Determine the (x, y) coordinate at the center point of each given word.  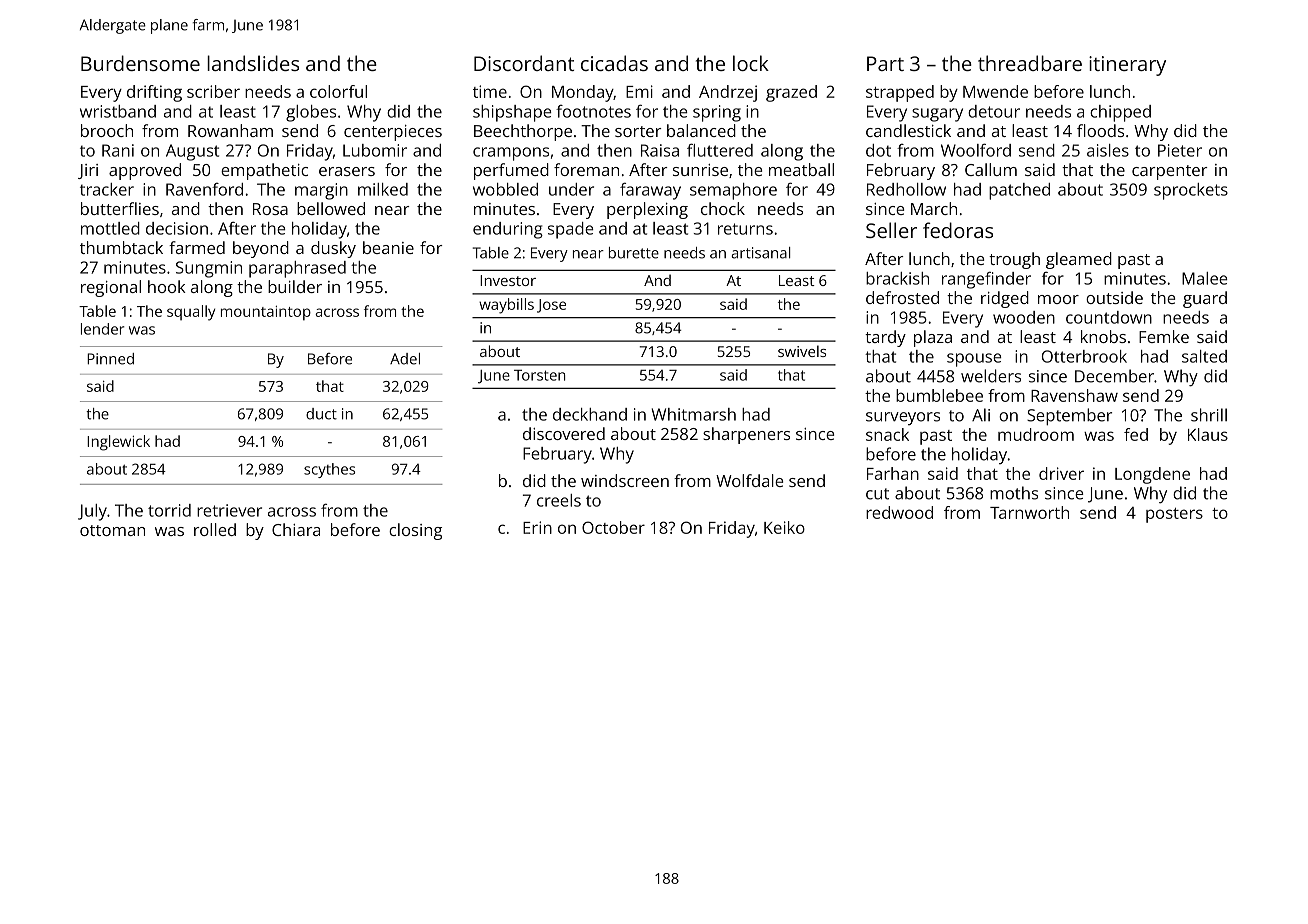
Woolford (976, 150)
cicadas (614, 63)
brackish (897, 278)
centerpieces (393, 133)
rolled (215, 529)
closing (415, 531)
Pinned (110, 359)
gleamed (1079, 260)
